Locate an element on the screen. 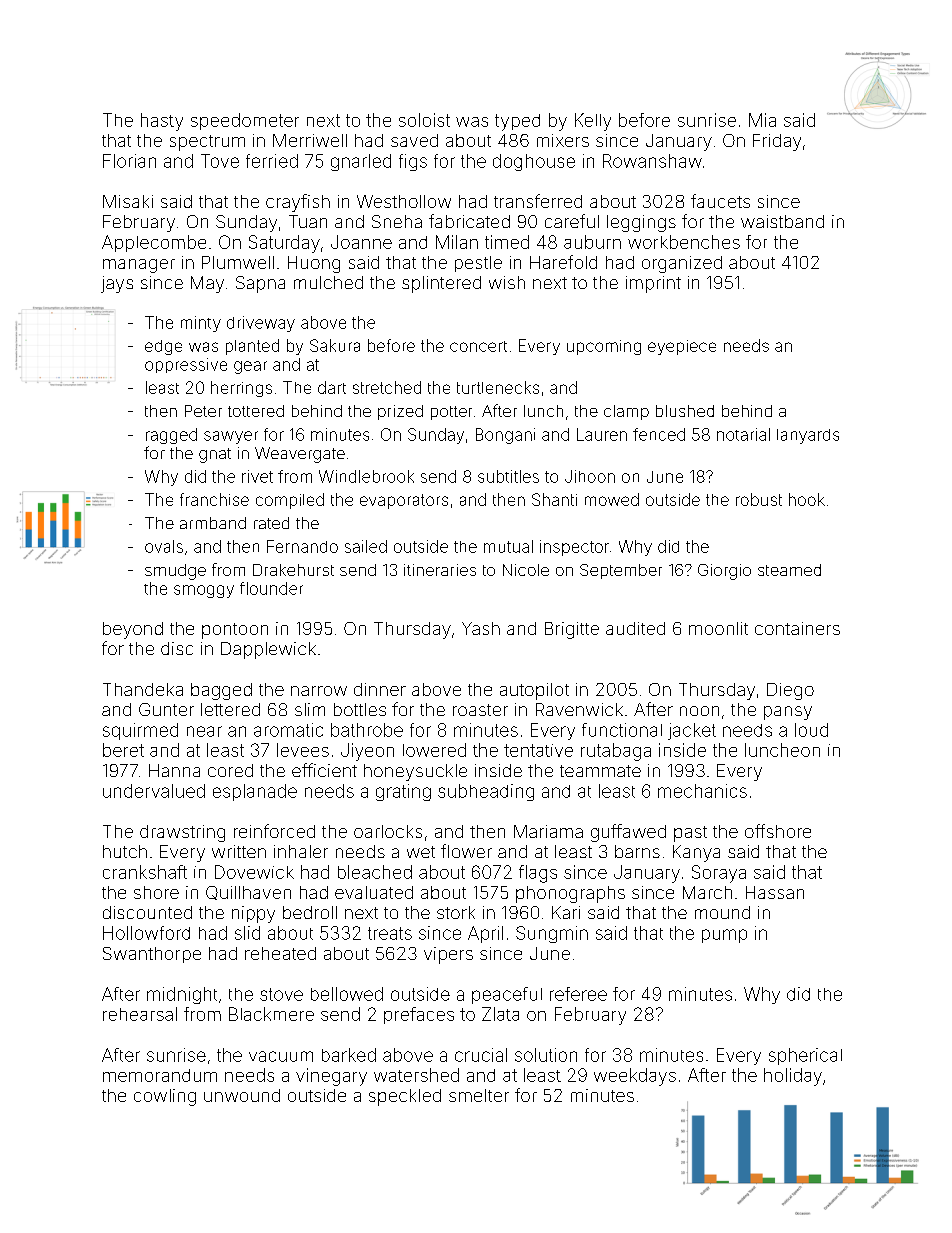  soloist is located at coordinates (424, 120).
